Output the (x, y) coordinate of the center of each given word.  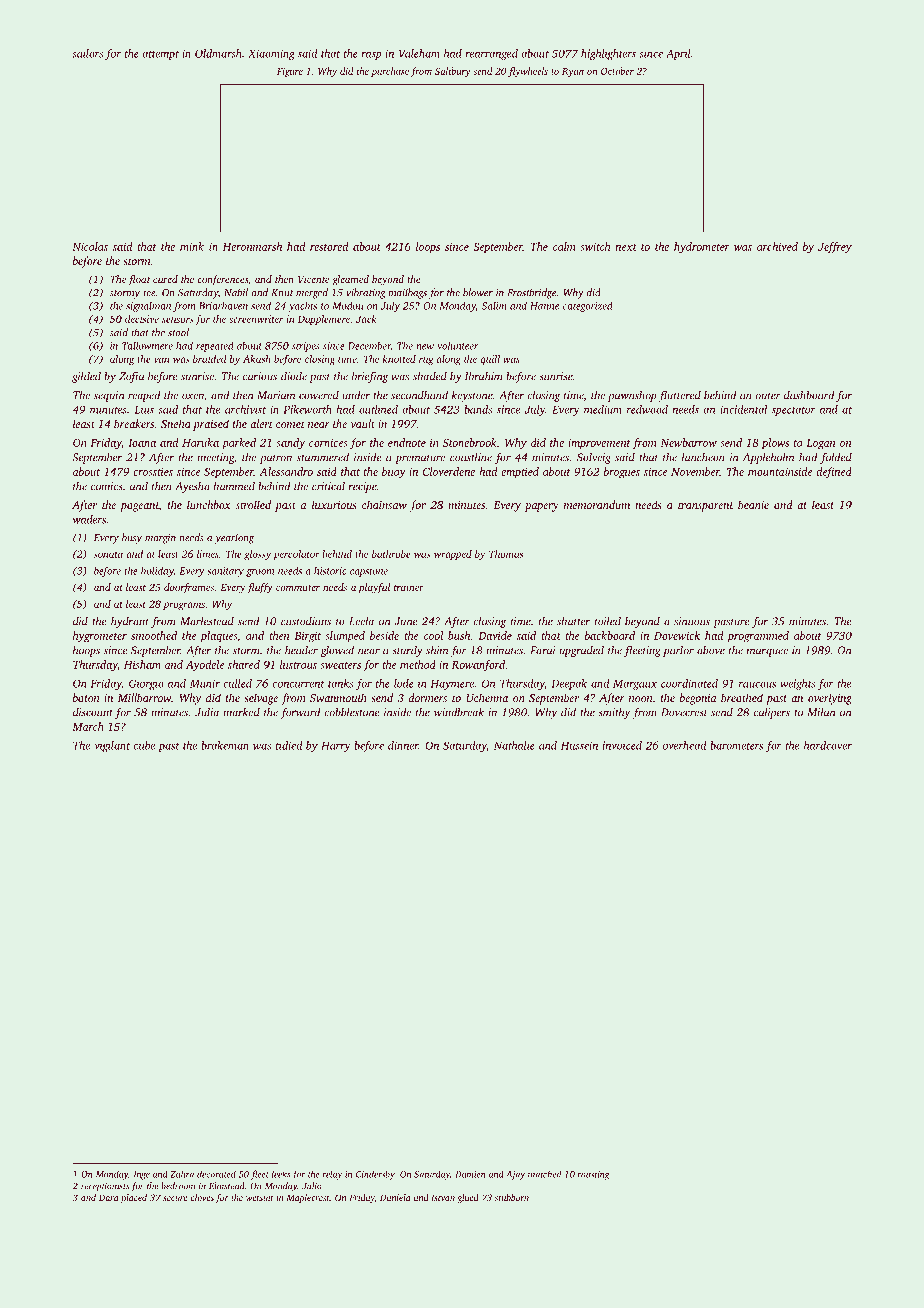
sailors (87, 53)
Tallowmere (147, 345)
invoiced (622, 745)
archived (777, 246)
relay (332, 1175)
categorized (588, 307)
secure (175, 1198)
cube (144, 745)
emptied (520, 473)
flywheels (528, 72)
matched (544, 1174)
